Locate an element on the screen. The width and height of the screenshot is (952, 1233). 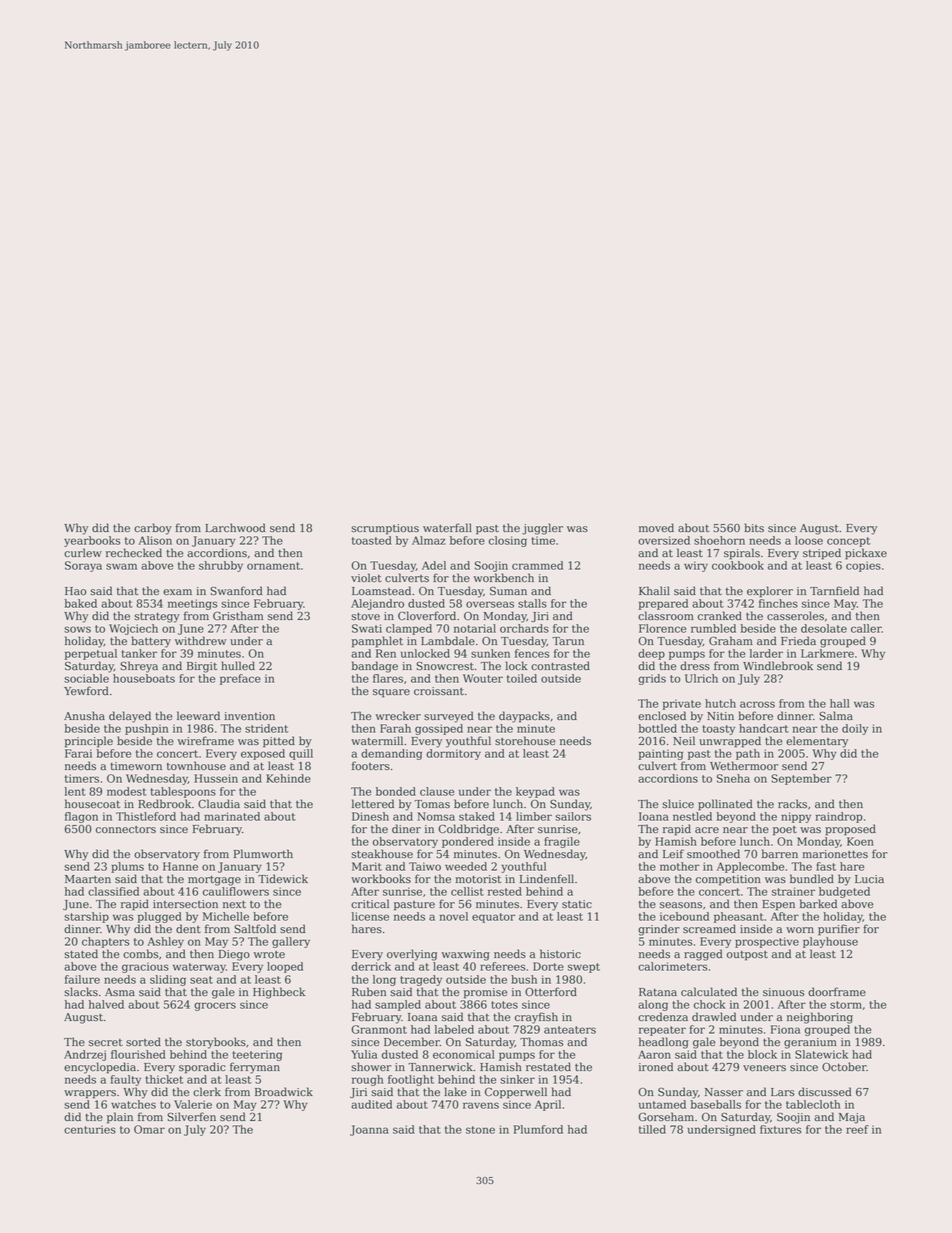
yearbooks is located at coordinates (92, 541).
